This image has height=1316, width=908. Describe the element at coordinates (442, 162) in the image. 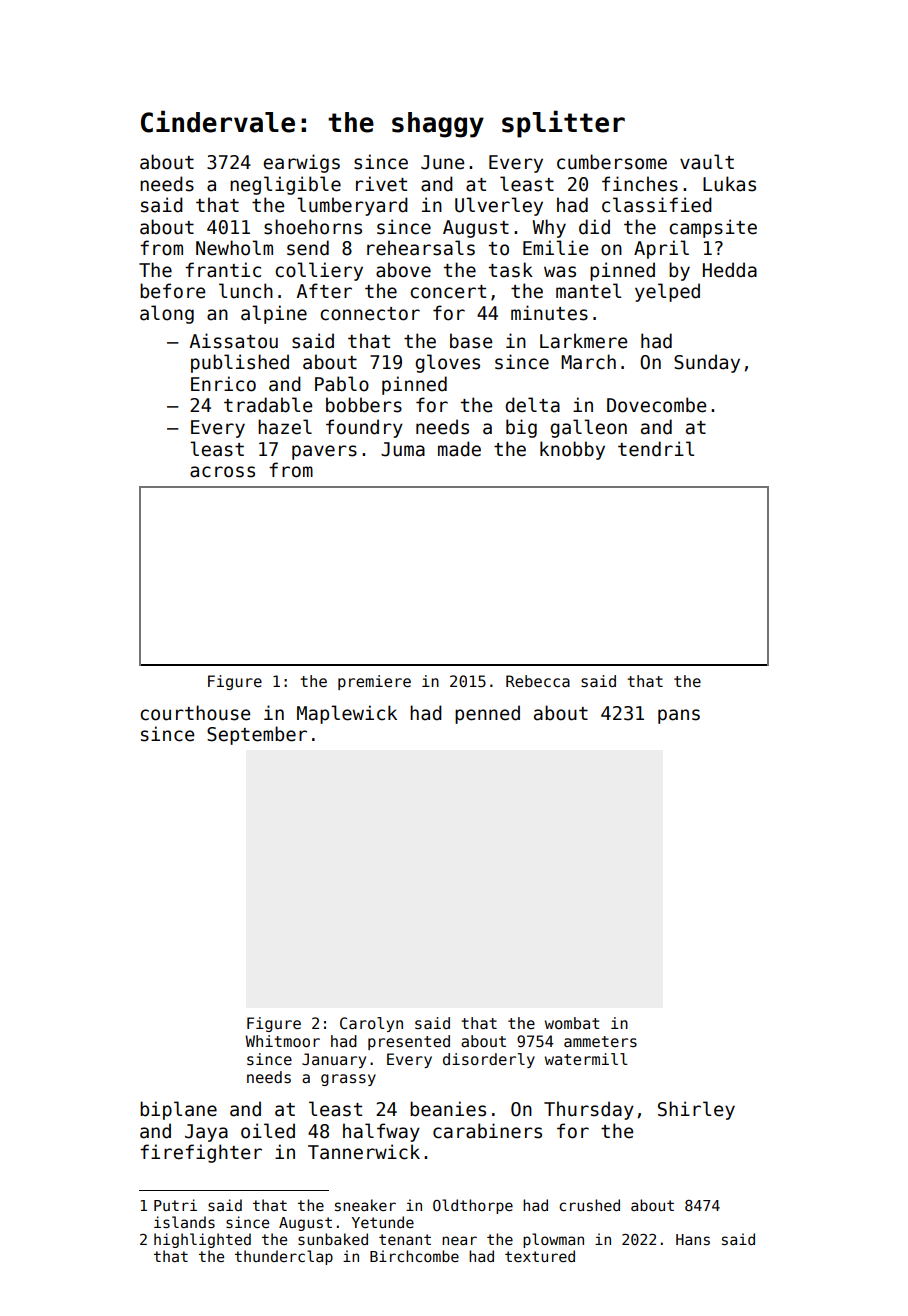

I see `June` at that location.
